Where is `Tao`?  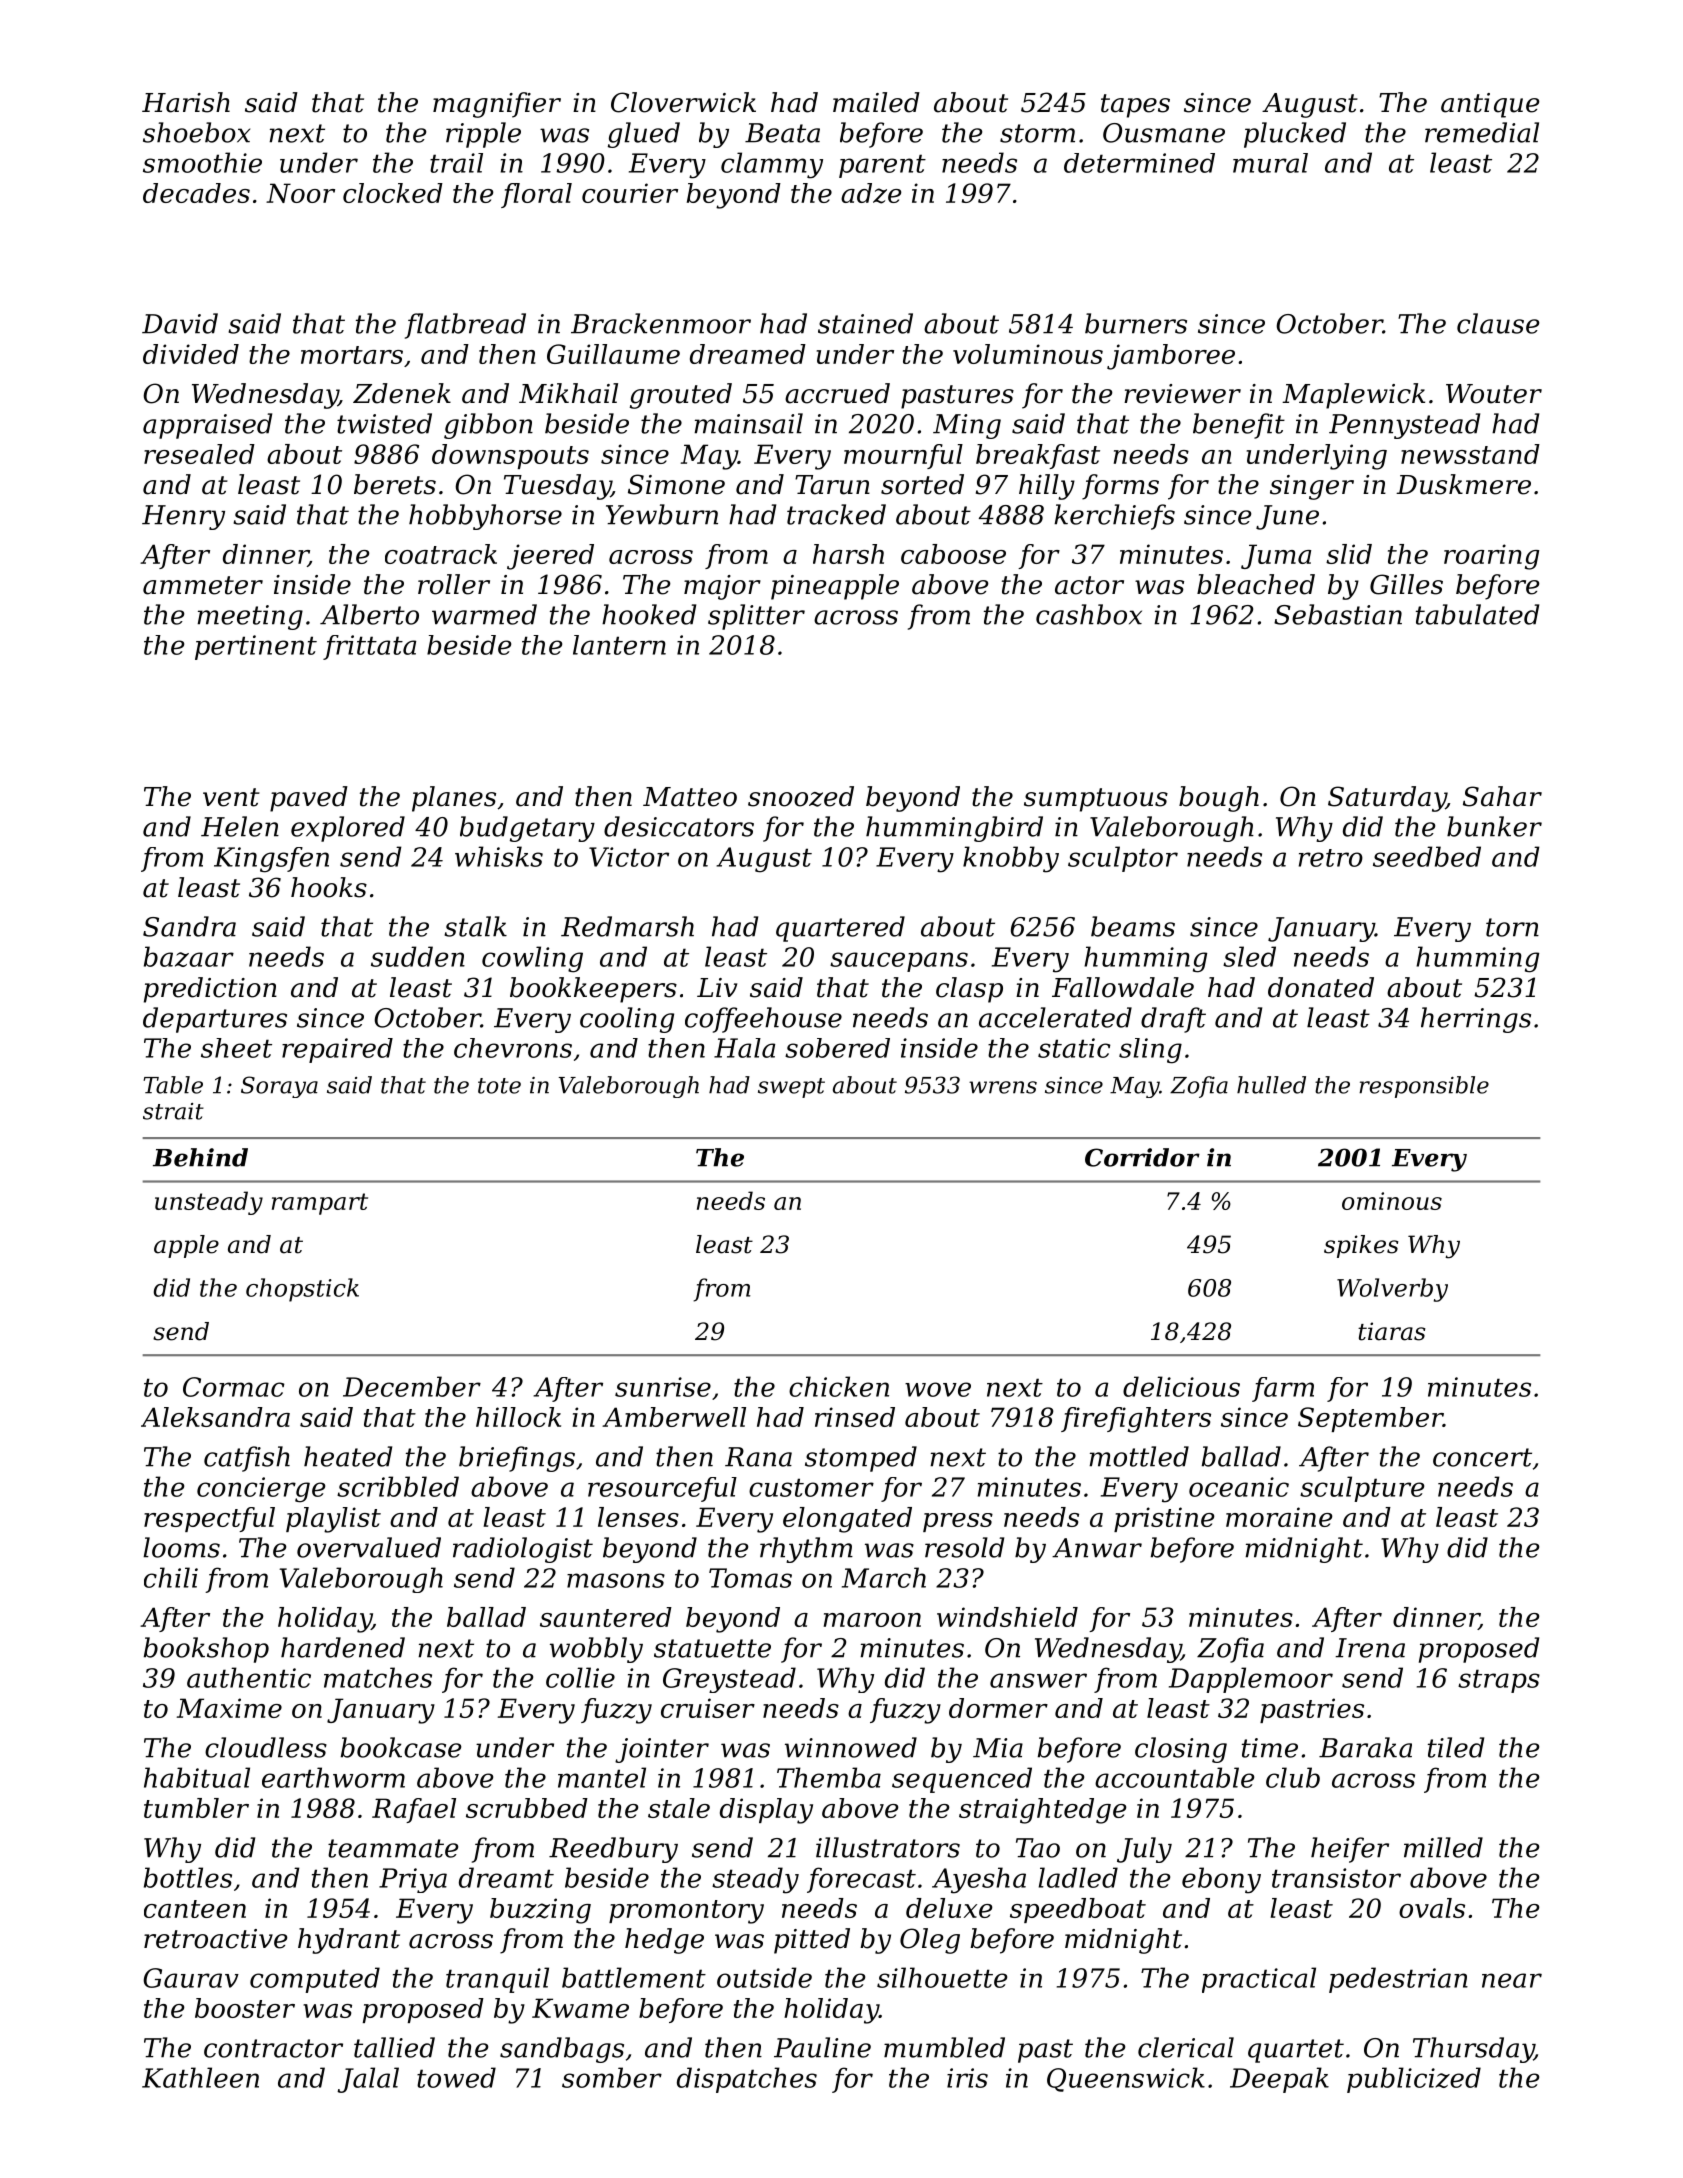 Tao is located at coordinates (1038, 1848).
